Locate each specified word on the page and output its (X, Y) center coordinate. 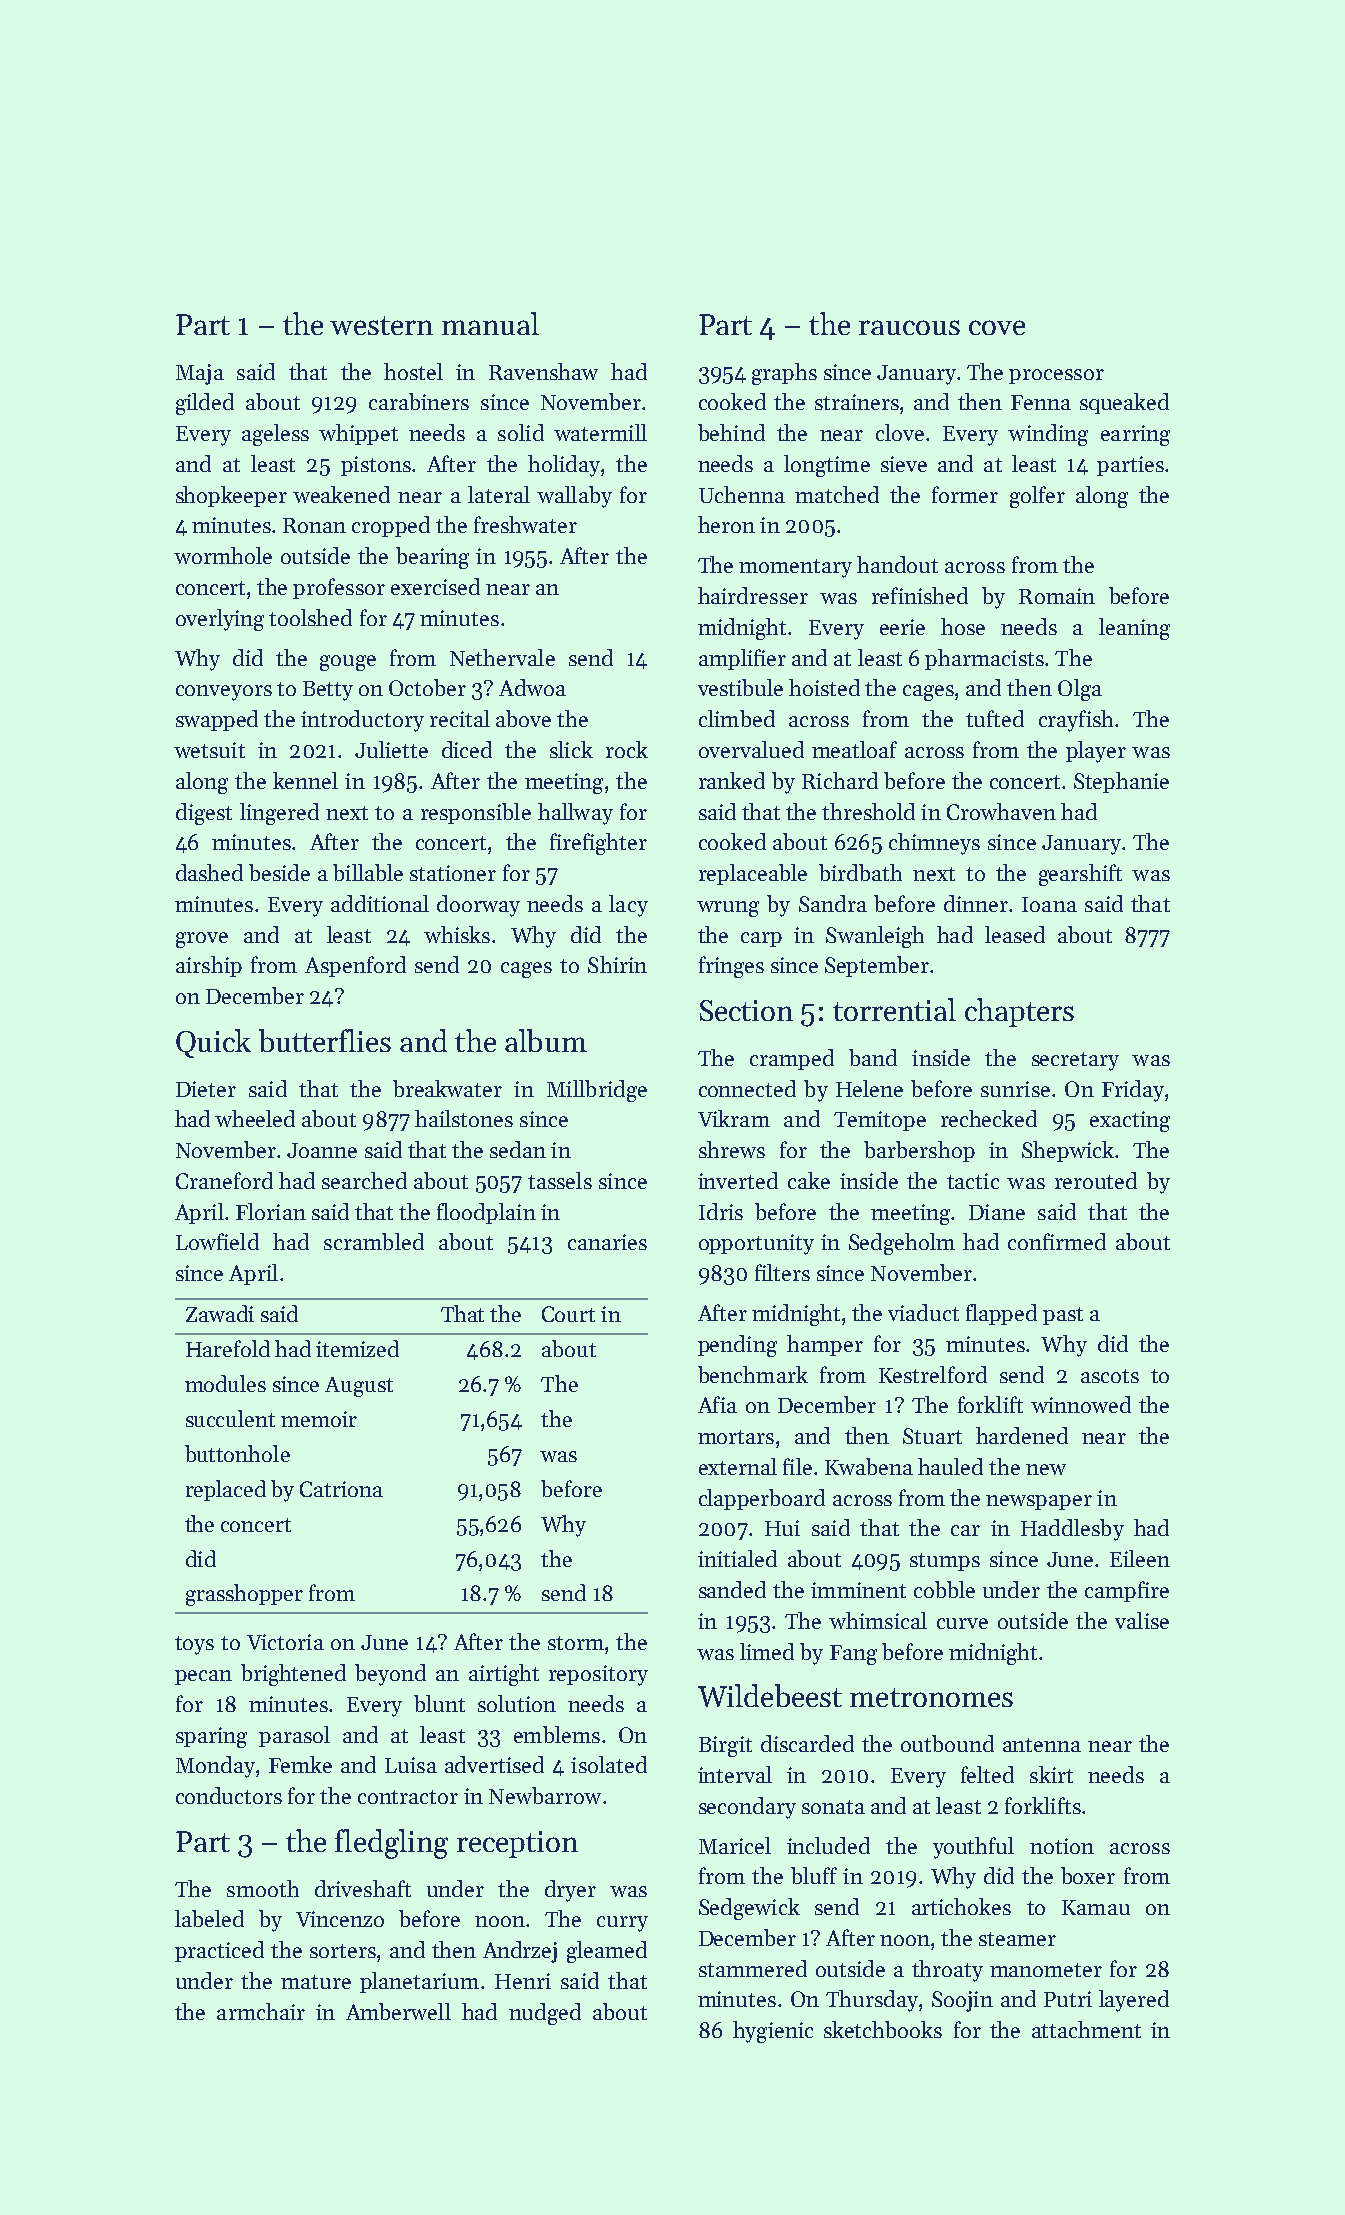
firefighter (598, 844)
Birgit (725, 1746)
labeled (209, 1918)
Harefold (228, 1348)
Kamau (1096, 1907)
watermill (600, 432)
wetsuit (209, 750)
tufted (995, 718)
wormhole (223, 555)
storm (576, 1643)
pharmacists (984, 659)
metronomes (931, 1697)
